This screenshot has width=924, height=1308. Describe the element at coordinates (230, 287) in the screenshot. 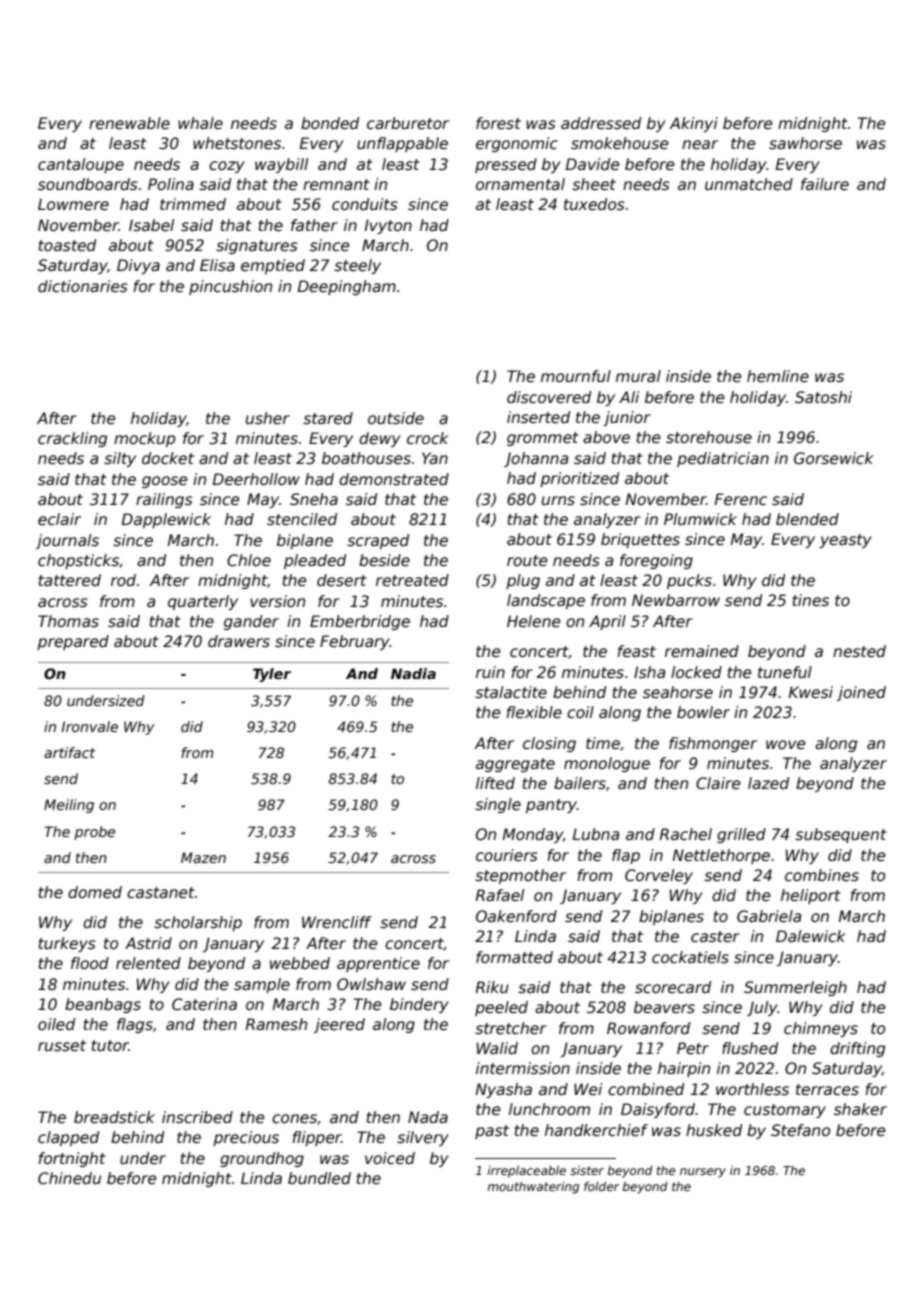

I see `pincushion` at that location.
